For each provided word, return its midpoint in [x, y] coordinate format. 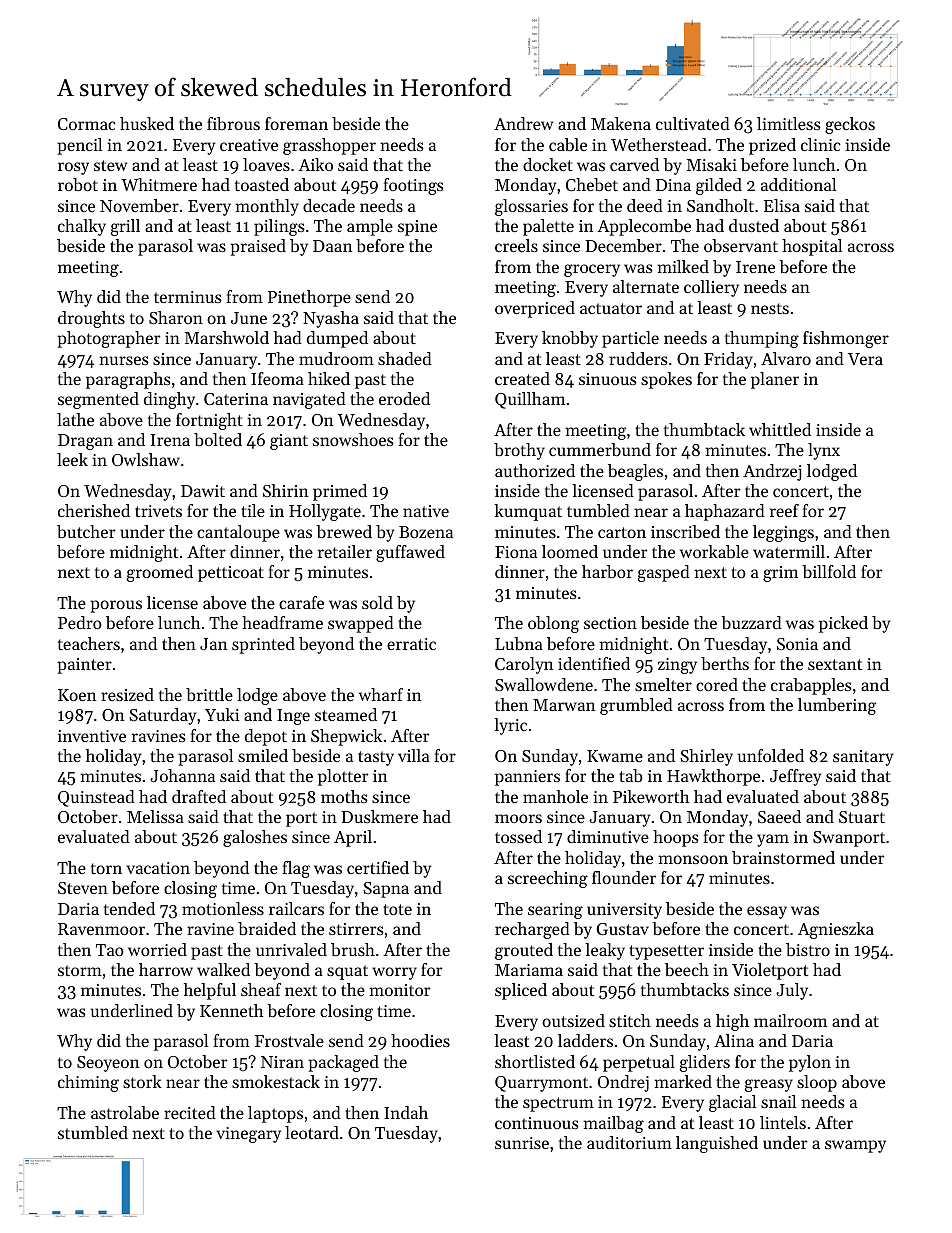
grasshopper [329, 146]
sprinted [263, 645]
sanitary [863, 758]
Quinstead [96, 798]
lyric [510, 726]
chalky [82, 227]
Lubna [519, 643]
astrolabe [125, 1112]
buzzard [751, 622]
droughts [91, 319]
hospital [812, 247]
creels [516, 245]
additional [798, 184]
